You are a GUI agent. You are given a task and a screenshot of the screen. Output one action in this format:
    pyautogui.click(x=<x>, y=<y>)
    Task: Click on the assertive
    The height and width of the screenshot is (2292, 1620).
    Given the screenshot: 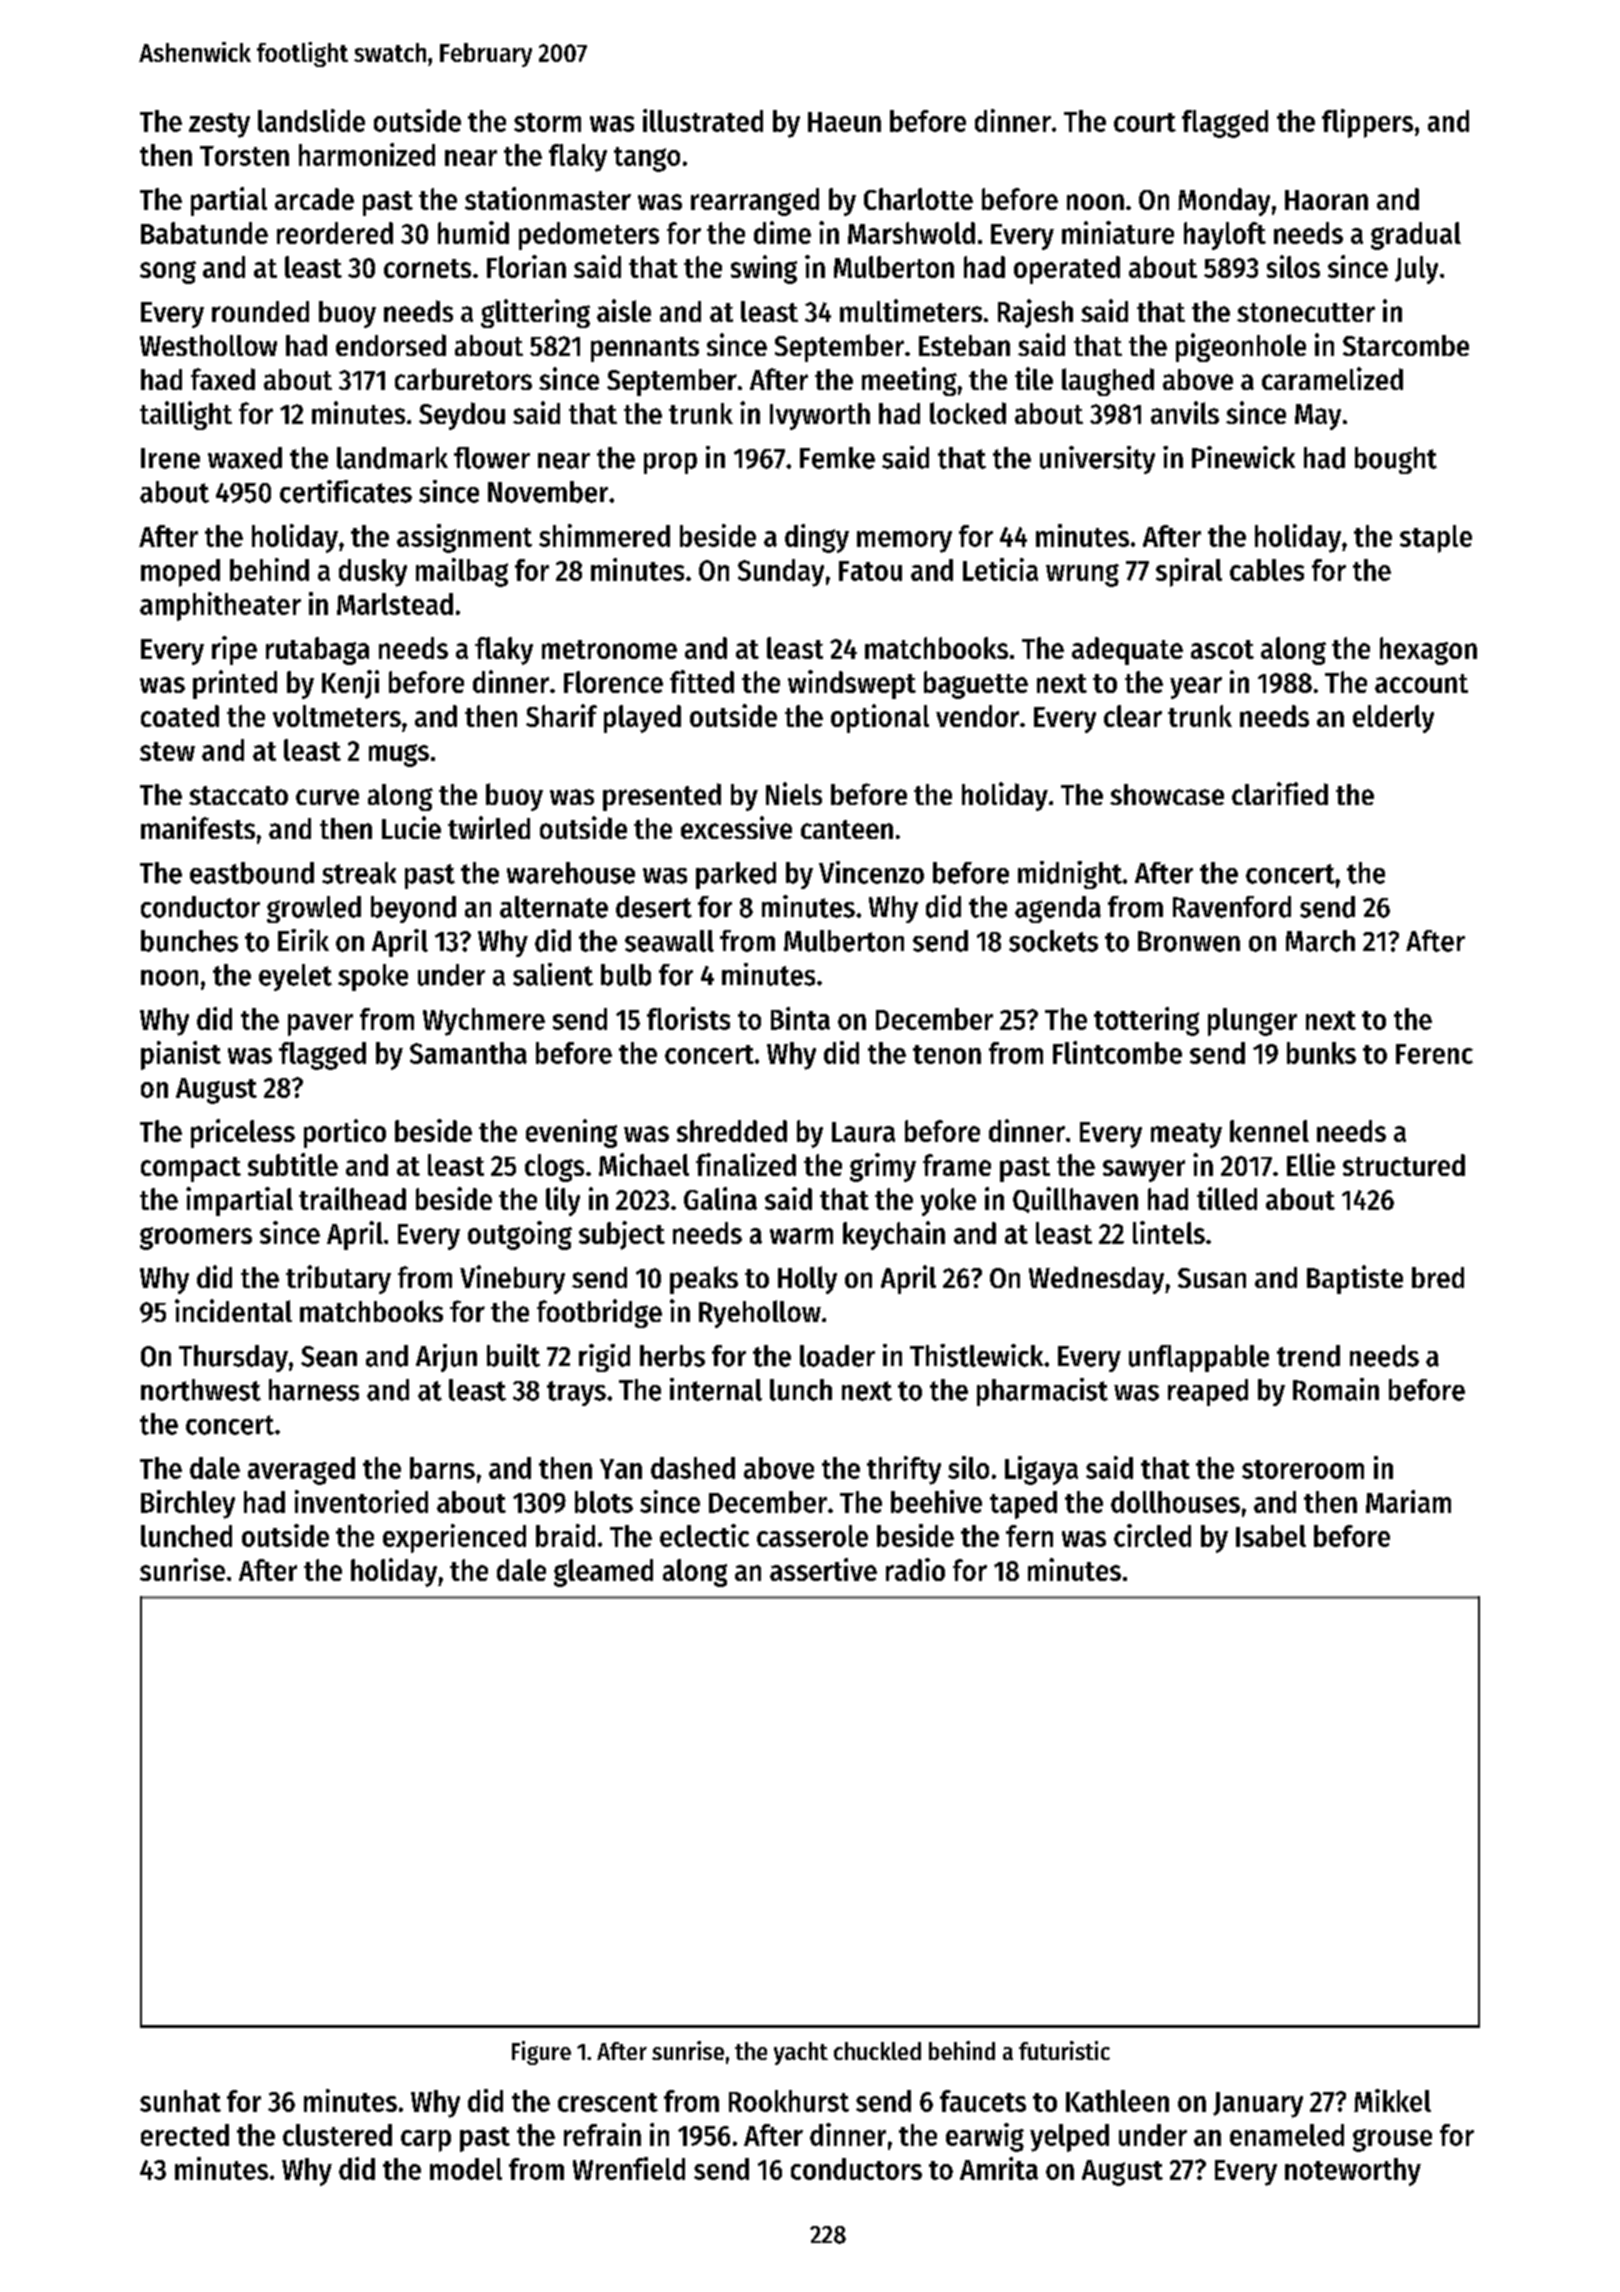 What is the action you would take?
    pyautogui.click(x=823, y=1569)
